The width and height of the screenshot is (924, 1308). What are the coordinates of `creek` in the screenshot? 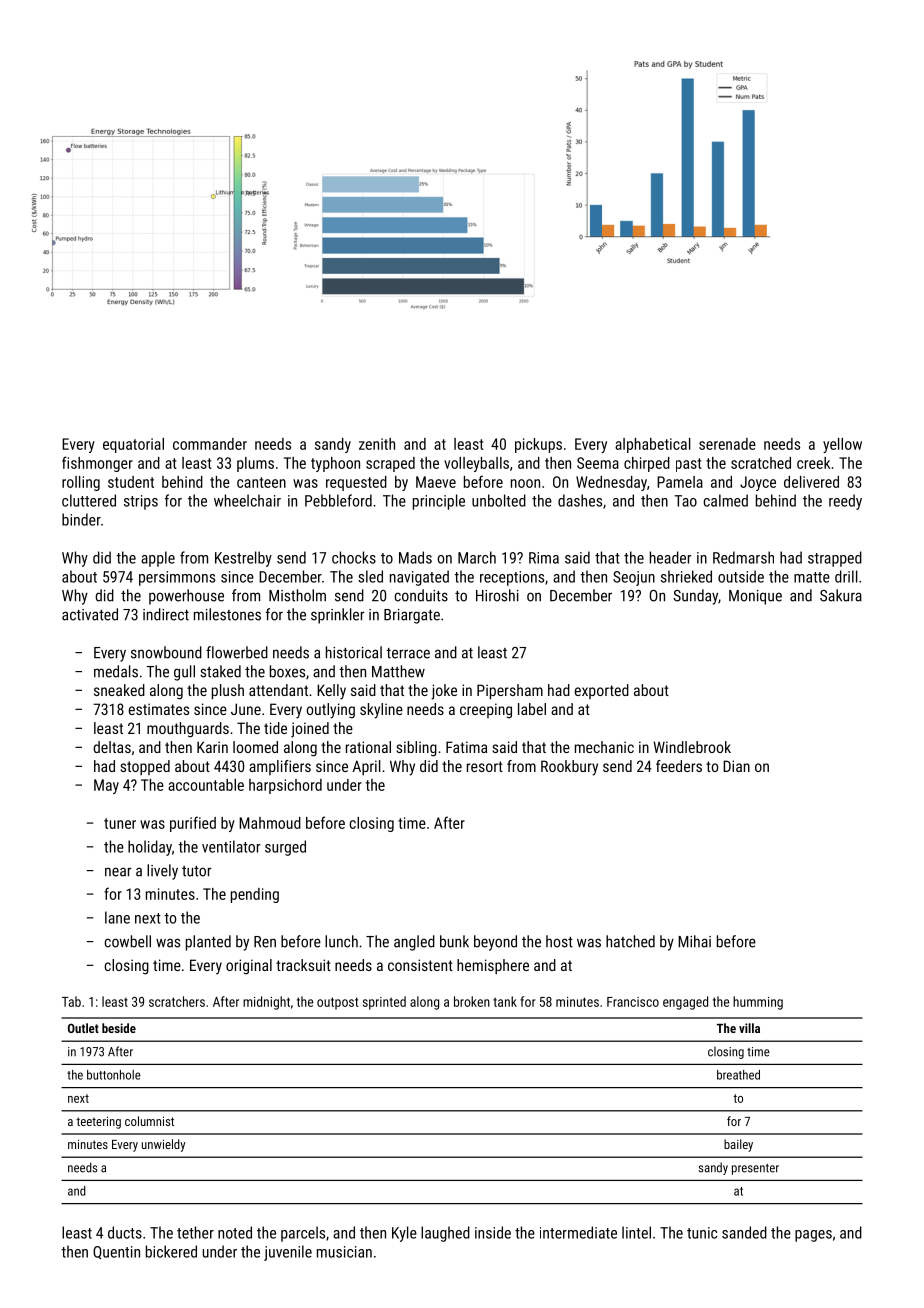 It's located at (813, 463).
